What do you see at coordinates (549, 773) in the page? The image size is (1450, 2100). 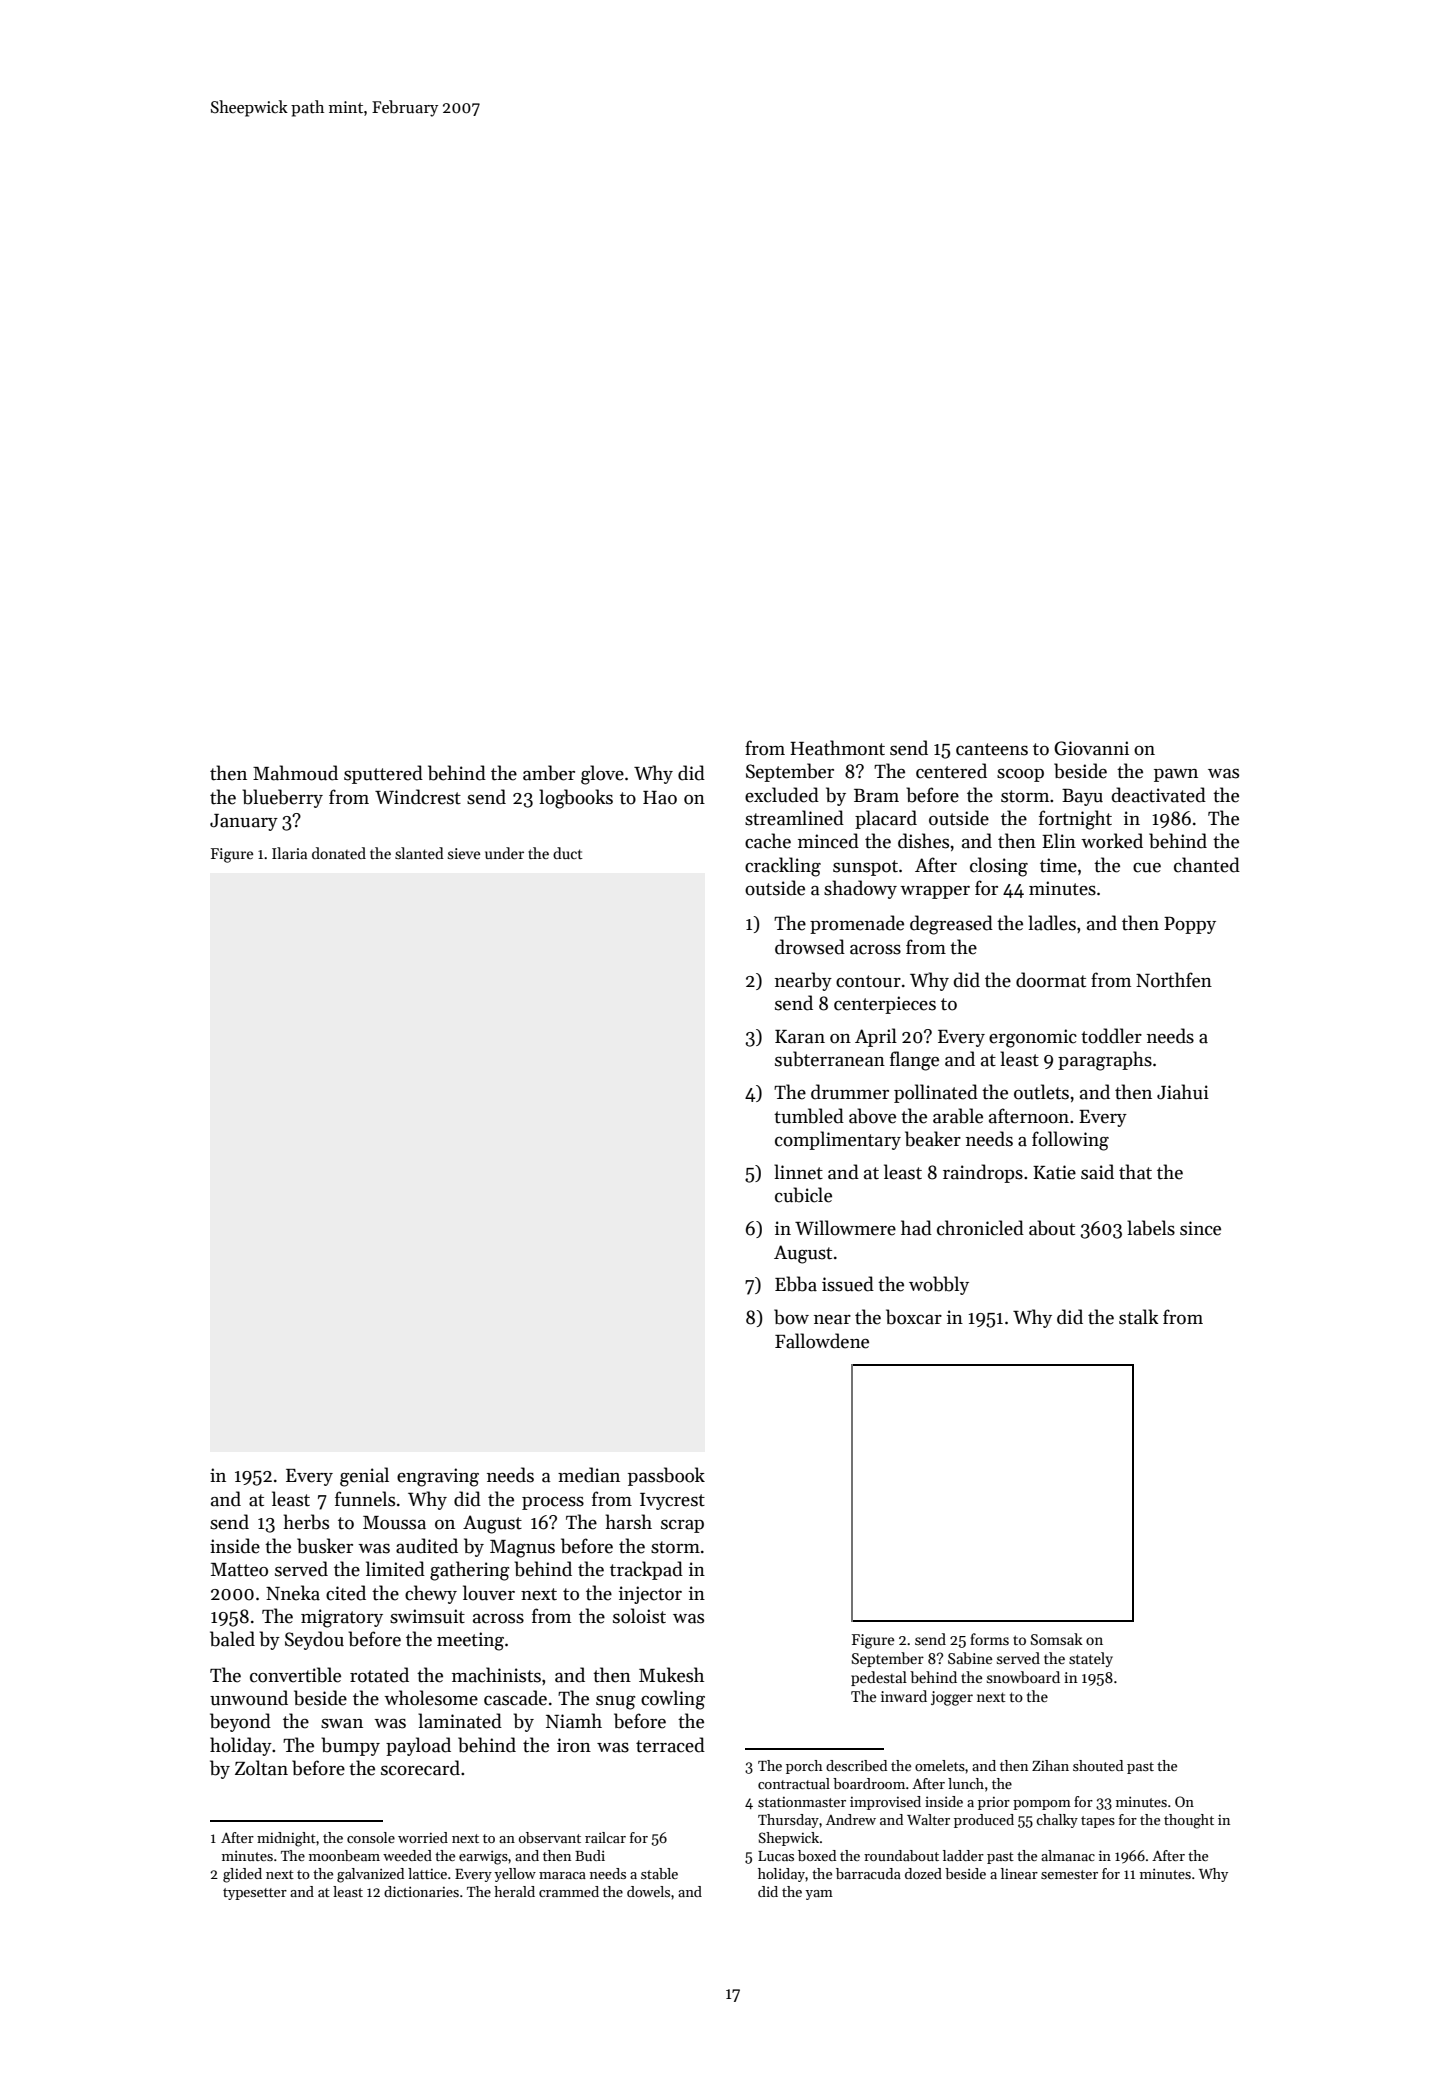 I see `amber` at bounding box center [549, 773].
